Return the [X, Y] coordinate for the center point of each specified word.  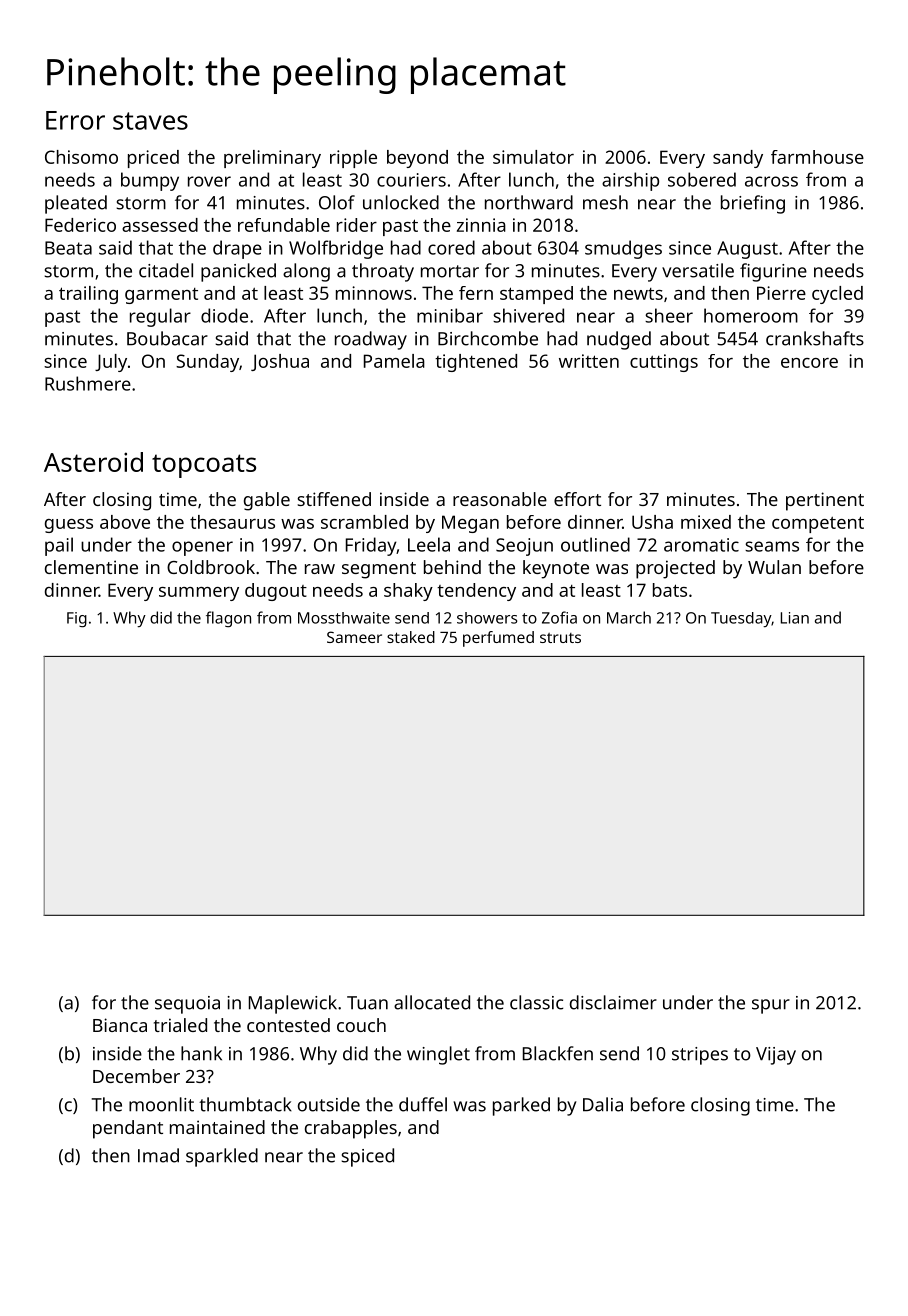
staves [150, 121]
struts [560, 638]
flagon [228, 619]
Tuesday [741, 619]
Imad [158, 1155]
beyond [417, 159]
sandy [738, 159]
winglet [438, 1055]
